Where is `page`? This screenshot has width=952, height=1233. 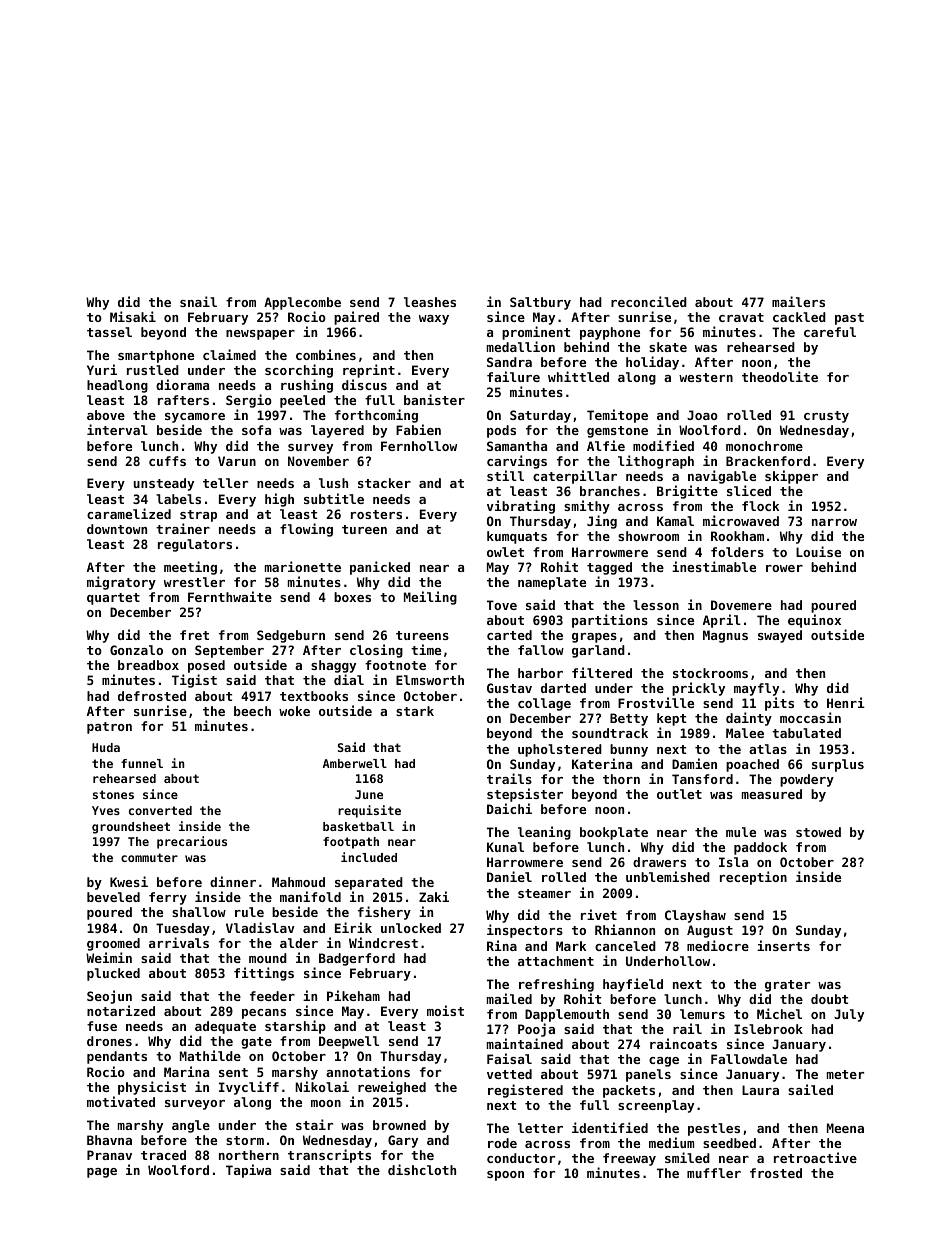
page is located at coordinates (102, 1173).
